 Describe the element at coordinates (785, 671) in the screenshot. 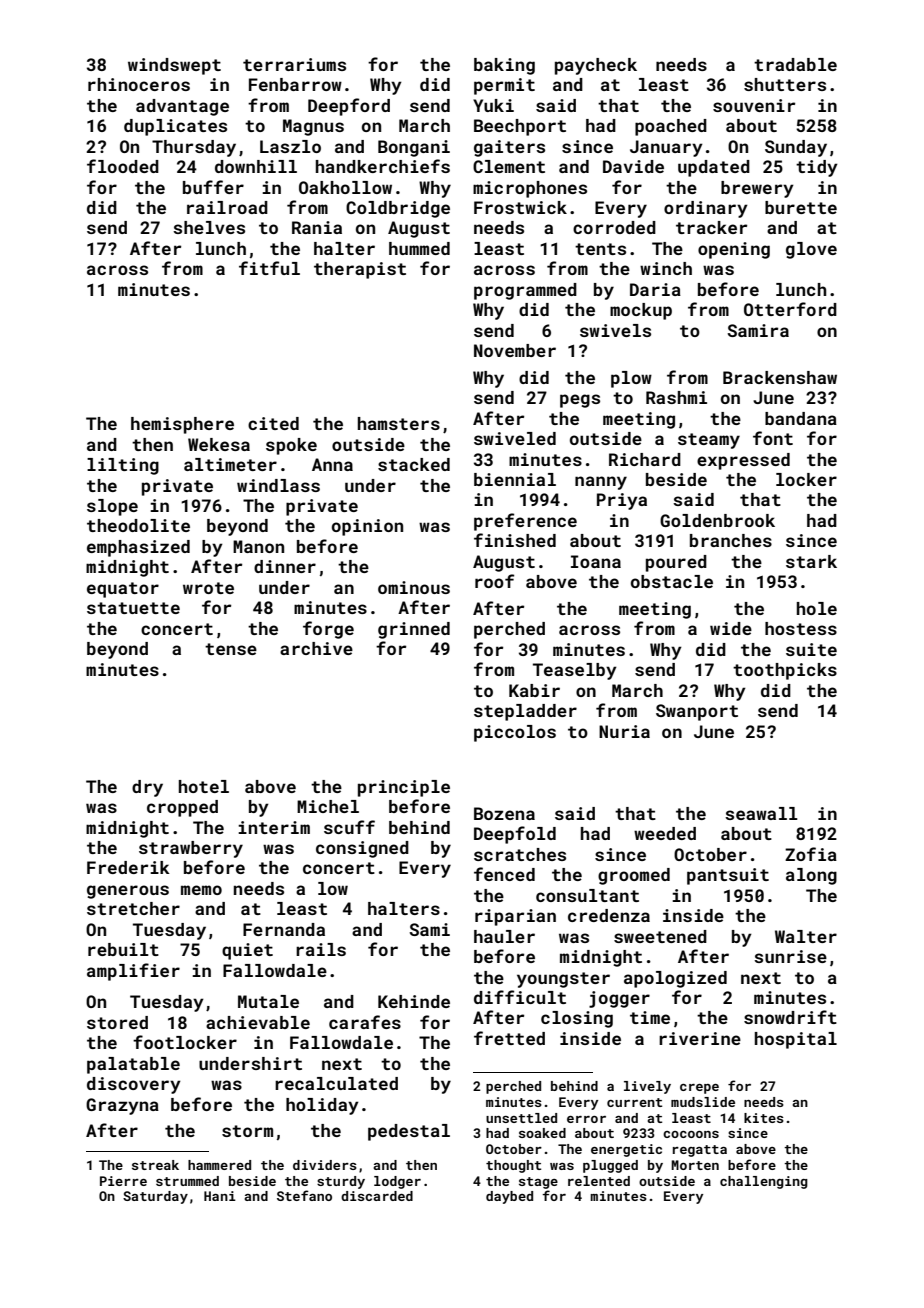

I see `toothpicks` at that location.
